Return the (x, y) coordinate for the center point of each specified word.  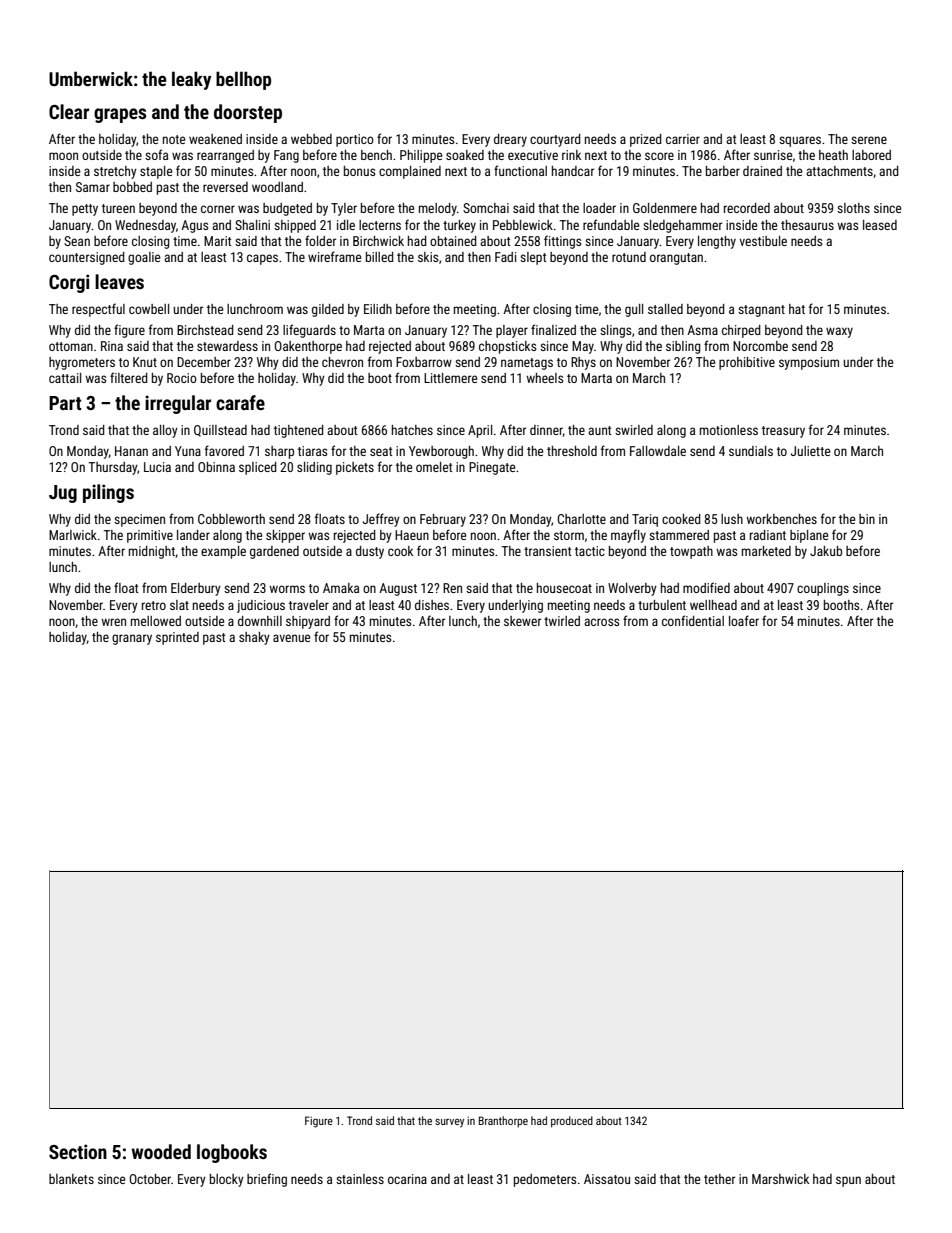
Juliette (810, 451)
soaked (465, 155)
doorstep (248, 113)
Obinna (216, 467)
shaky (254, 638)
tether (719, 1179)
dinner (546, 431)
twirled (562, 621)
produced (572, 1122)
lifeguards (309, 331)
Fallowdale (658, 451)
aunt (599, 430)
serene (869, 140)
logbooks (232, 1153)
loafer (744, 620)
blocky (227, 1180)
